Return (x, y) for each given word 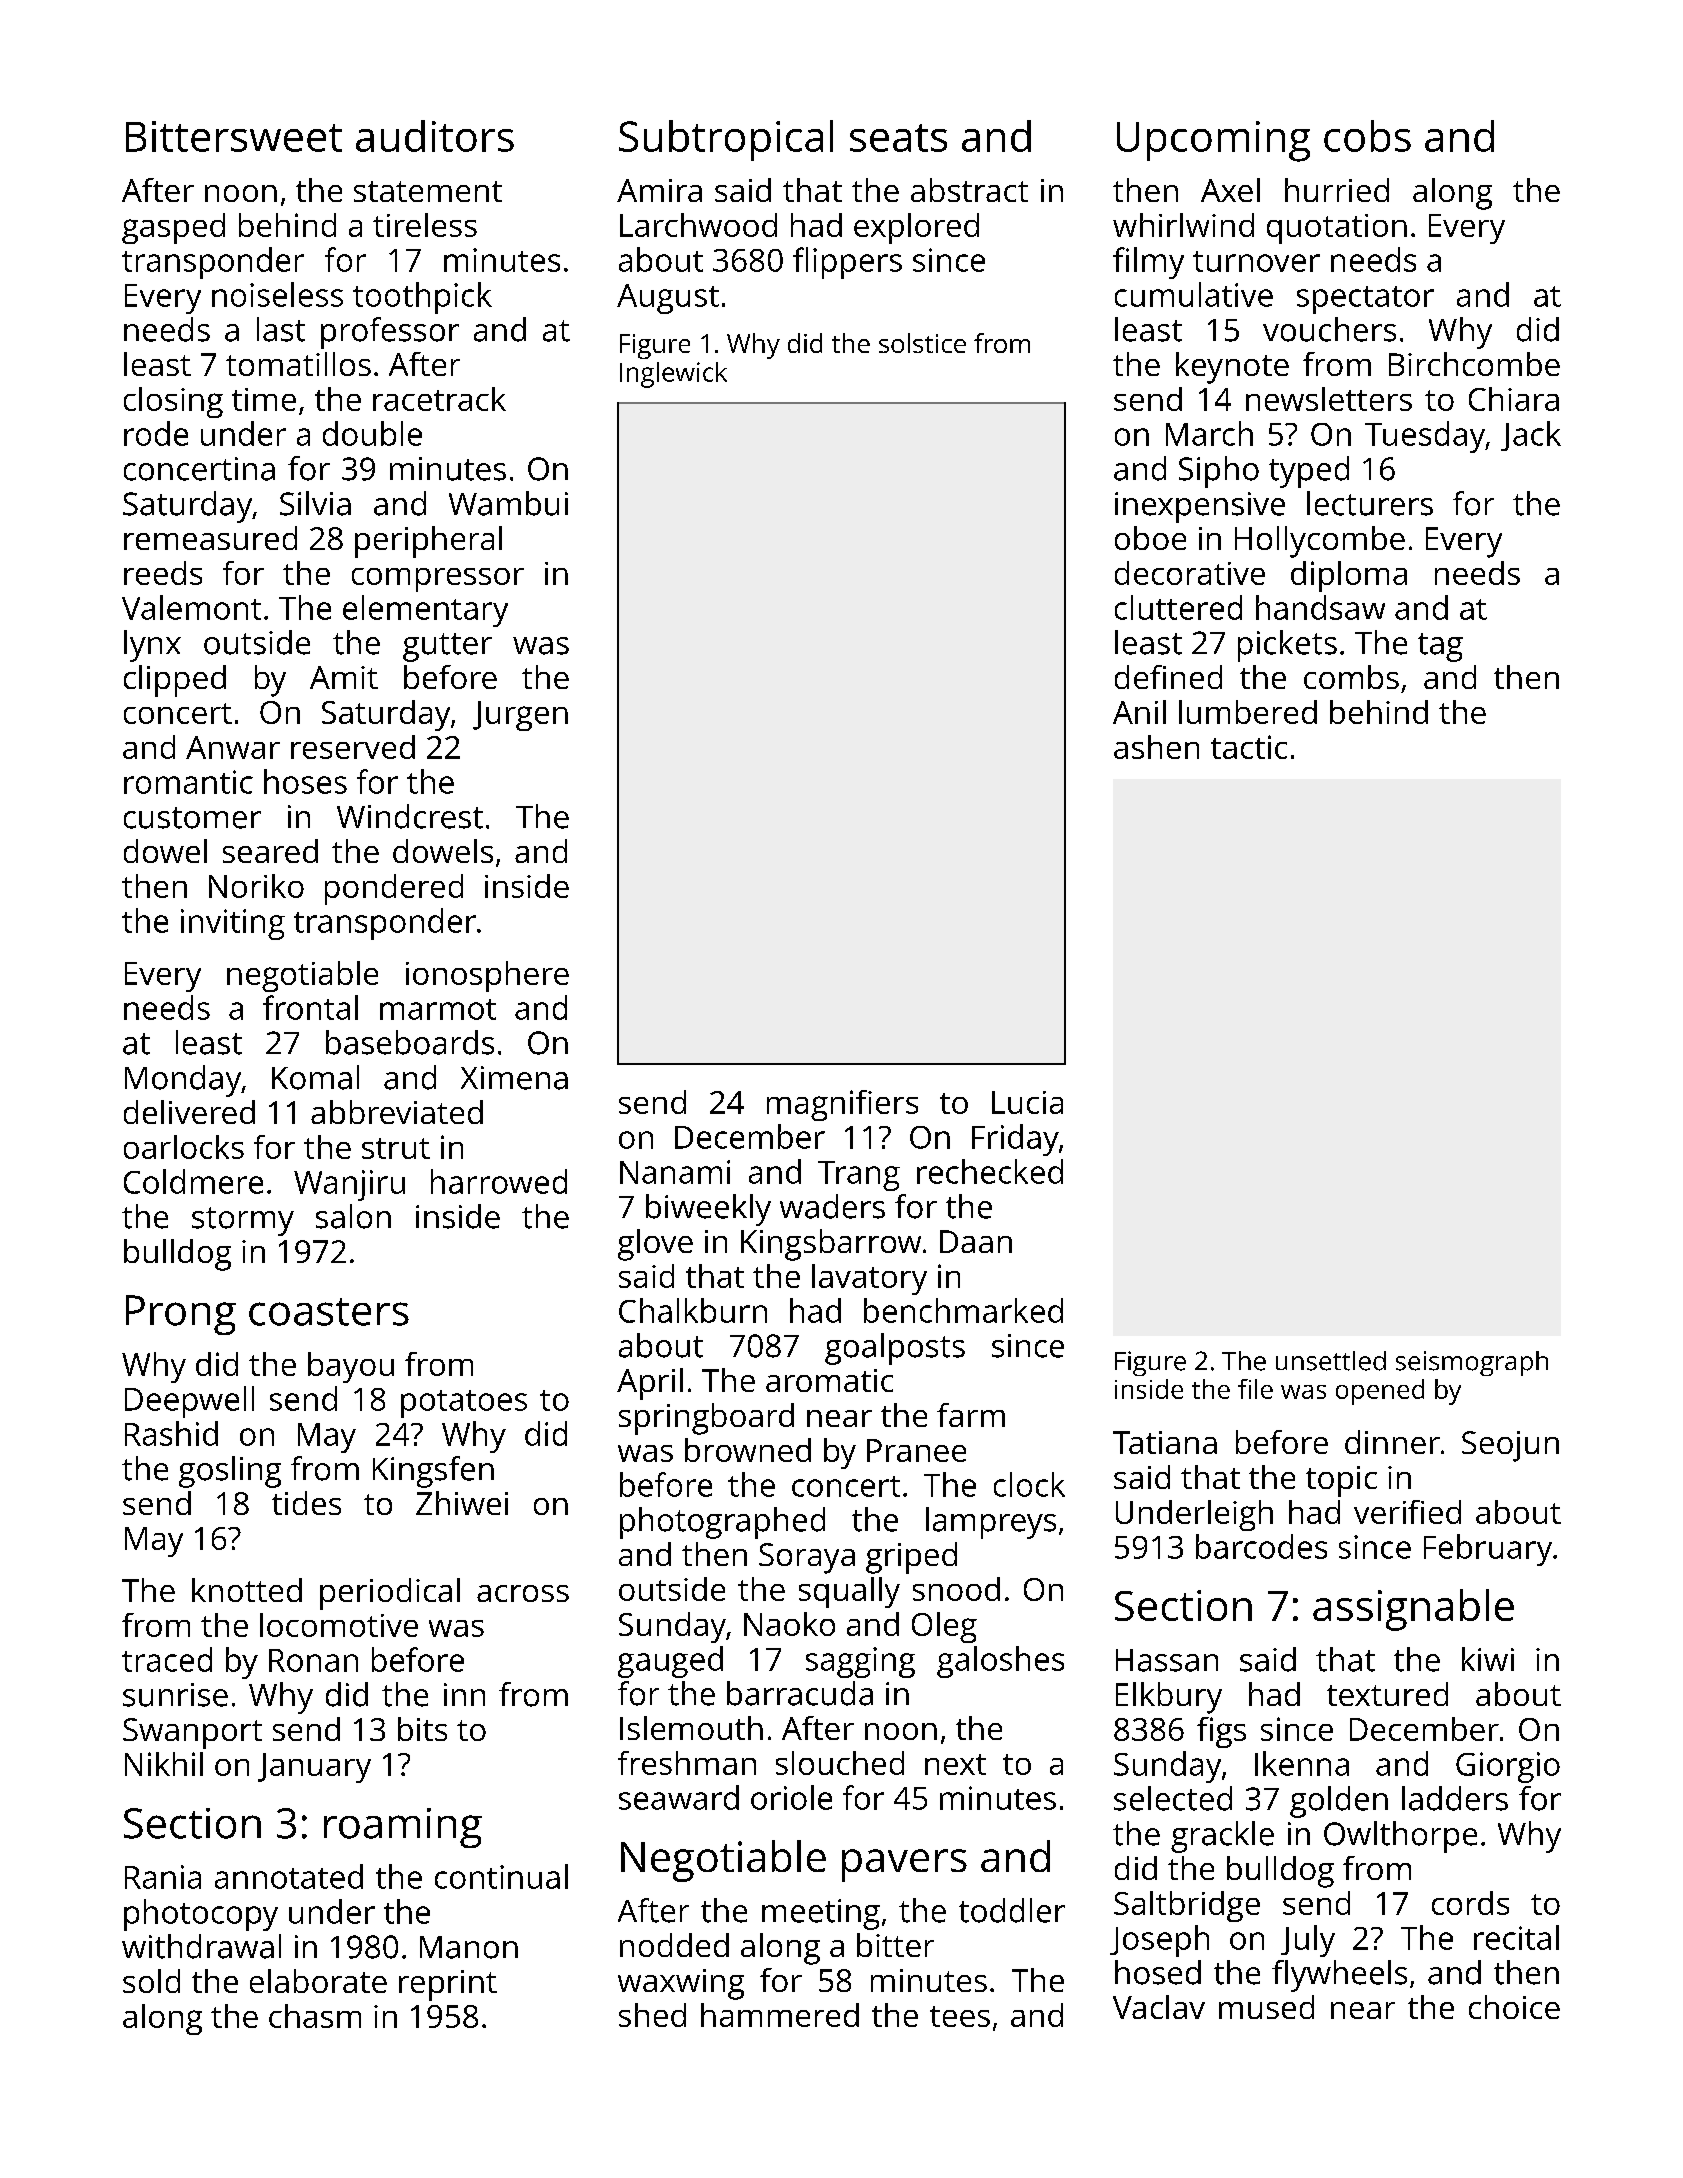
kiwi (1488, 1659)
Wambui (508, 503)
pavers (904, 1865)
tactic (1249, 747)
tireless (425, 225)
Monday (183, 1081)
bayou (351, 1367)
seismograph (1472, 1363)
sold (151, 1981)
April (650, 1384)
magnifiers (842, 1105)
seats (898, 138)
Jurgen (520, 716)
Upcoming (1213, 141)
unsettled (1331, 1361)
